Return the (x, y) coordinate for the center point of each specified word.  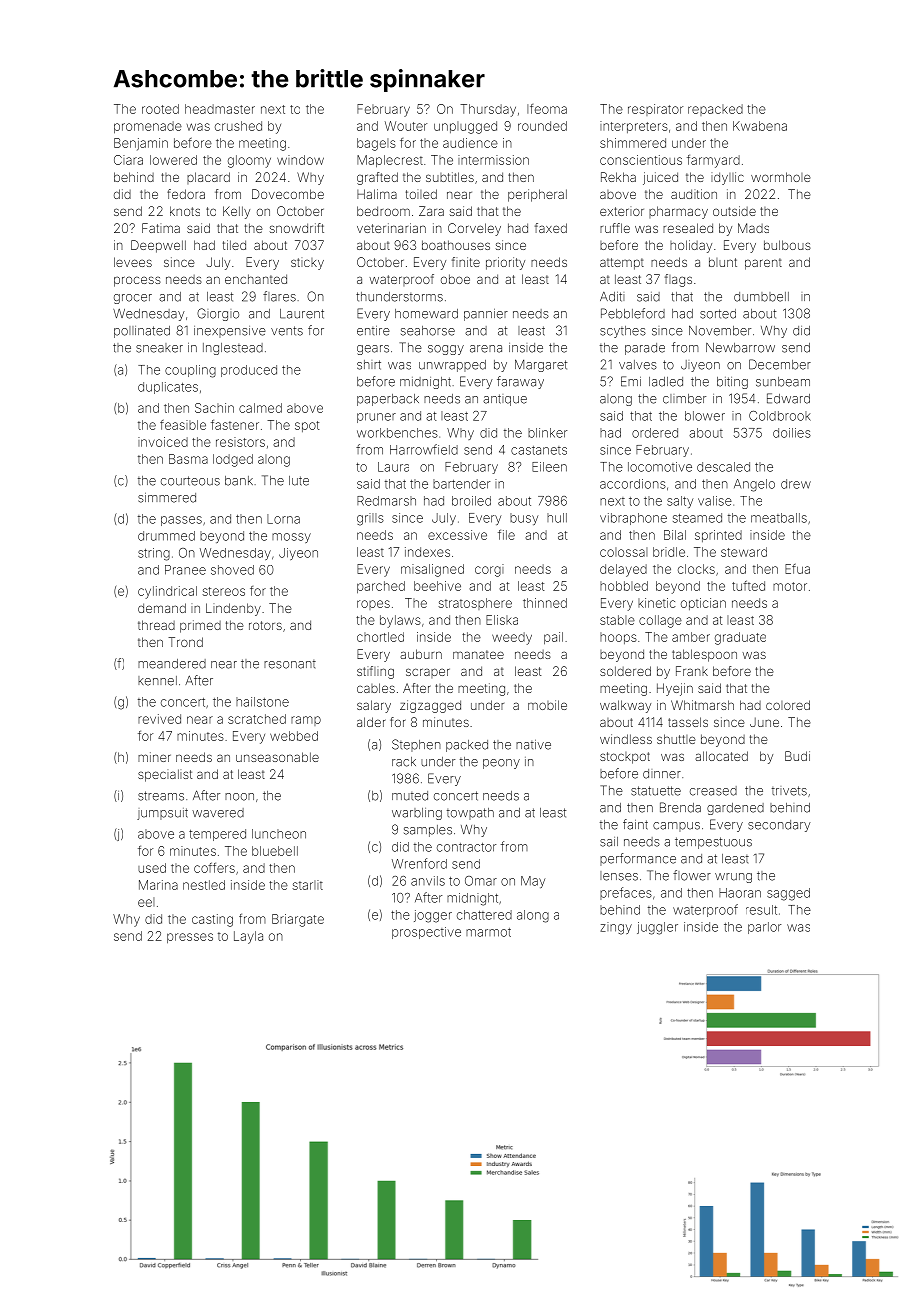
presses (190, 938)
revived (159, 719)
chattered (484, 915)
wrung (733, 878)
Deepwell (158, 246)
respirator (655, 110)
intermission (493, 160)
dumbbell (761, 297)
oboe (455, 279)
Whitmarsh (702, 705)
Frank (692, 671)
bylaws (400, 621)
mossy (291, 538)
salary (374, 706)
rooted (160, 109)
